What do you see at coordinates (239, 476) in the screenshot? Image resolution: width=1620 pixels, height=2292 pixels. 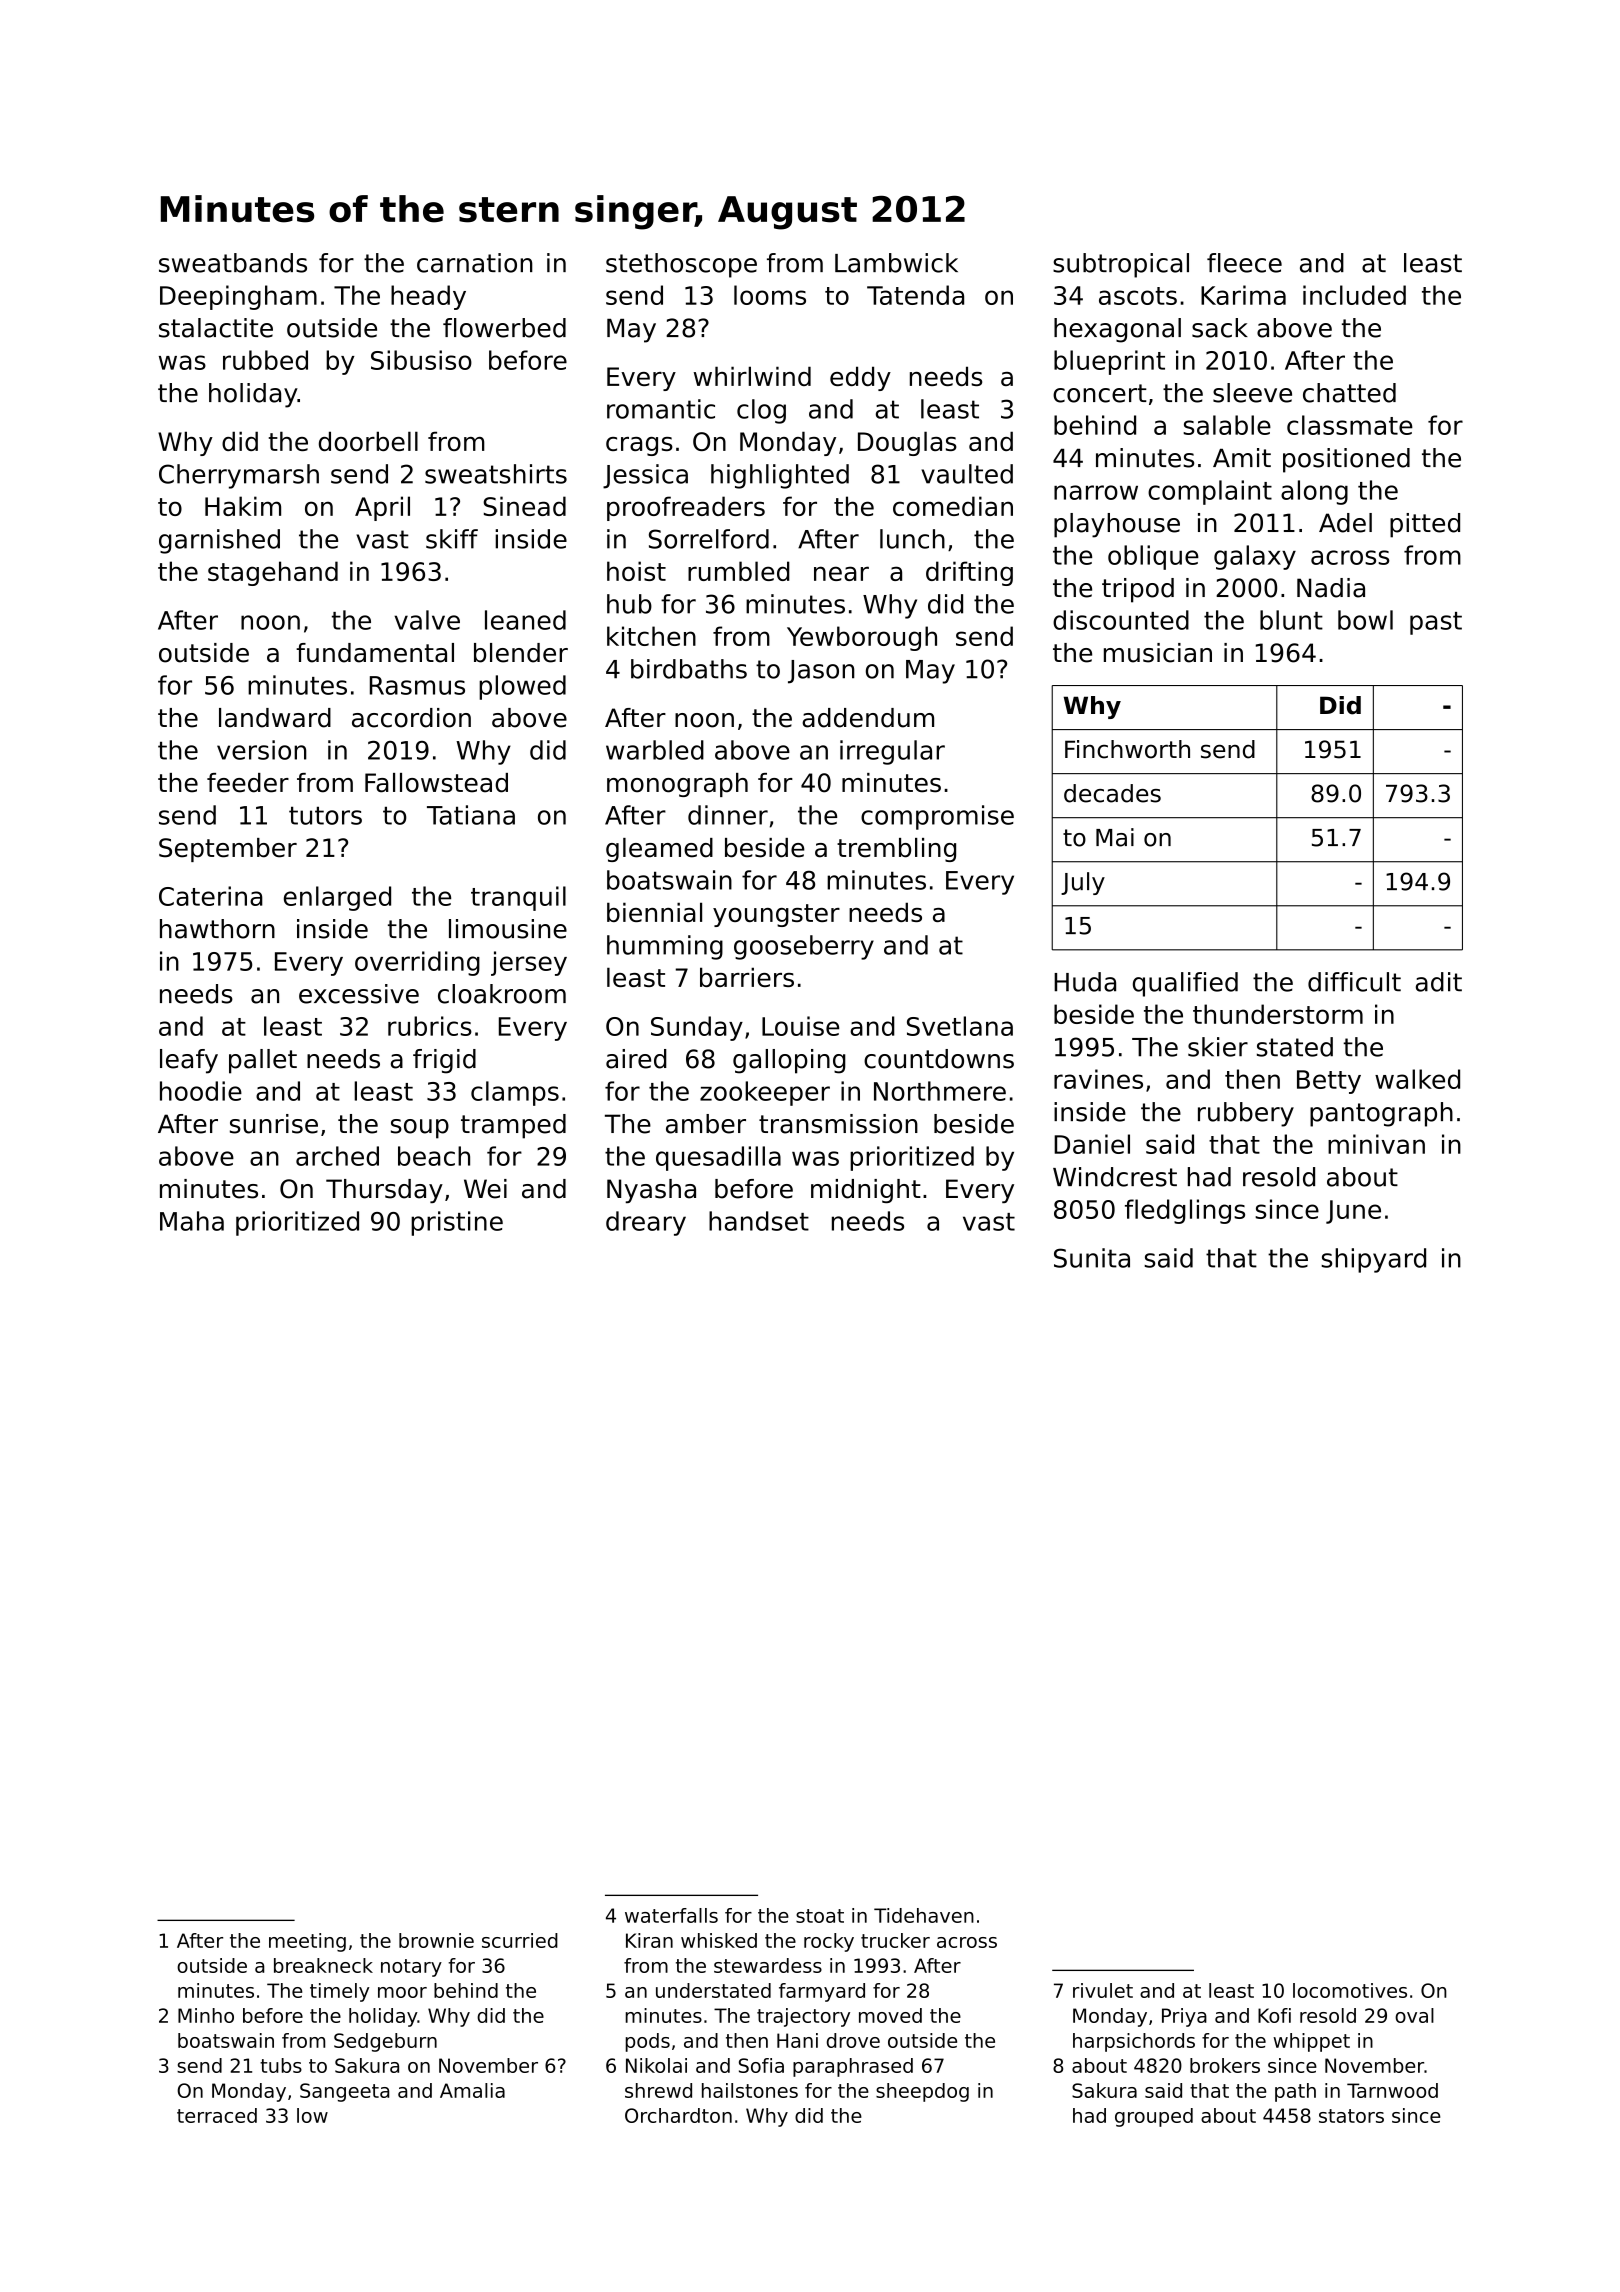 I see `Cherrymarsh` at bounding box center [239, 476].
